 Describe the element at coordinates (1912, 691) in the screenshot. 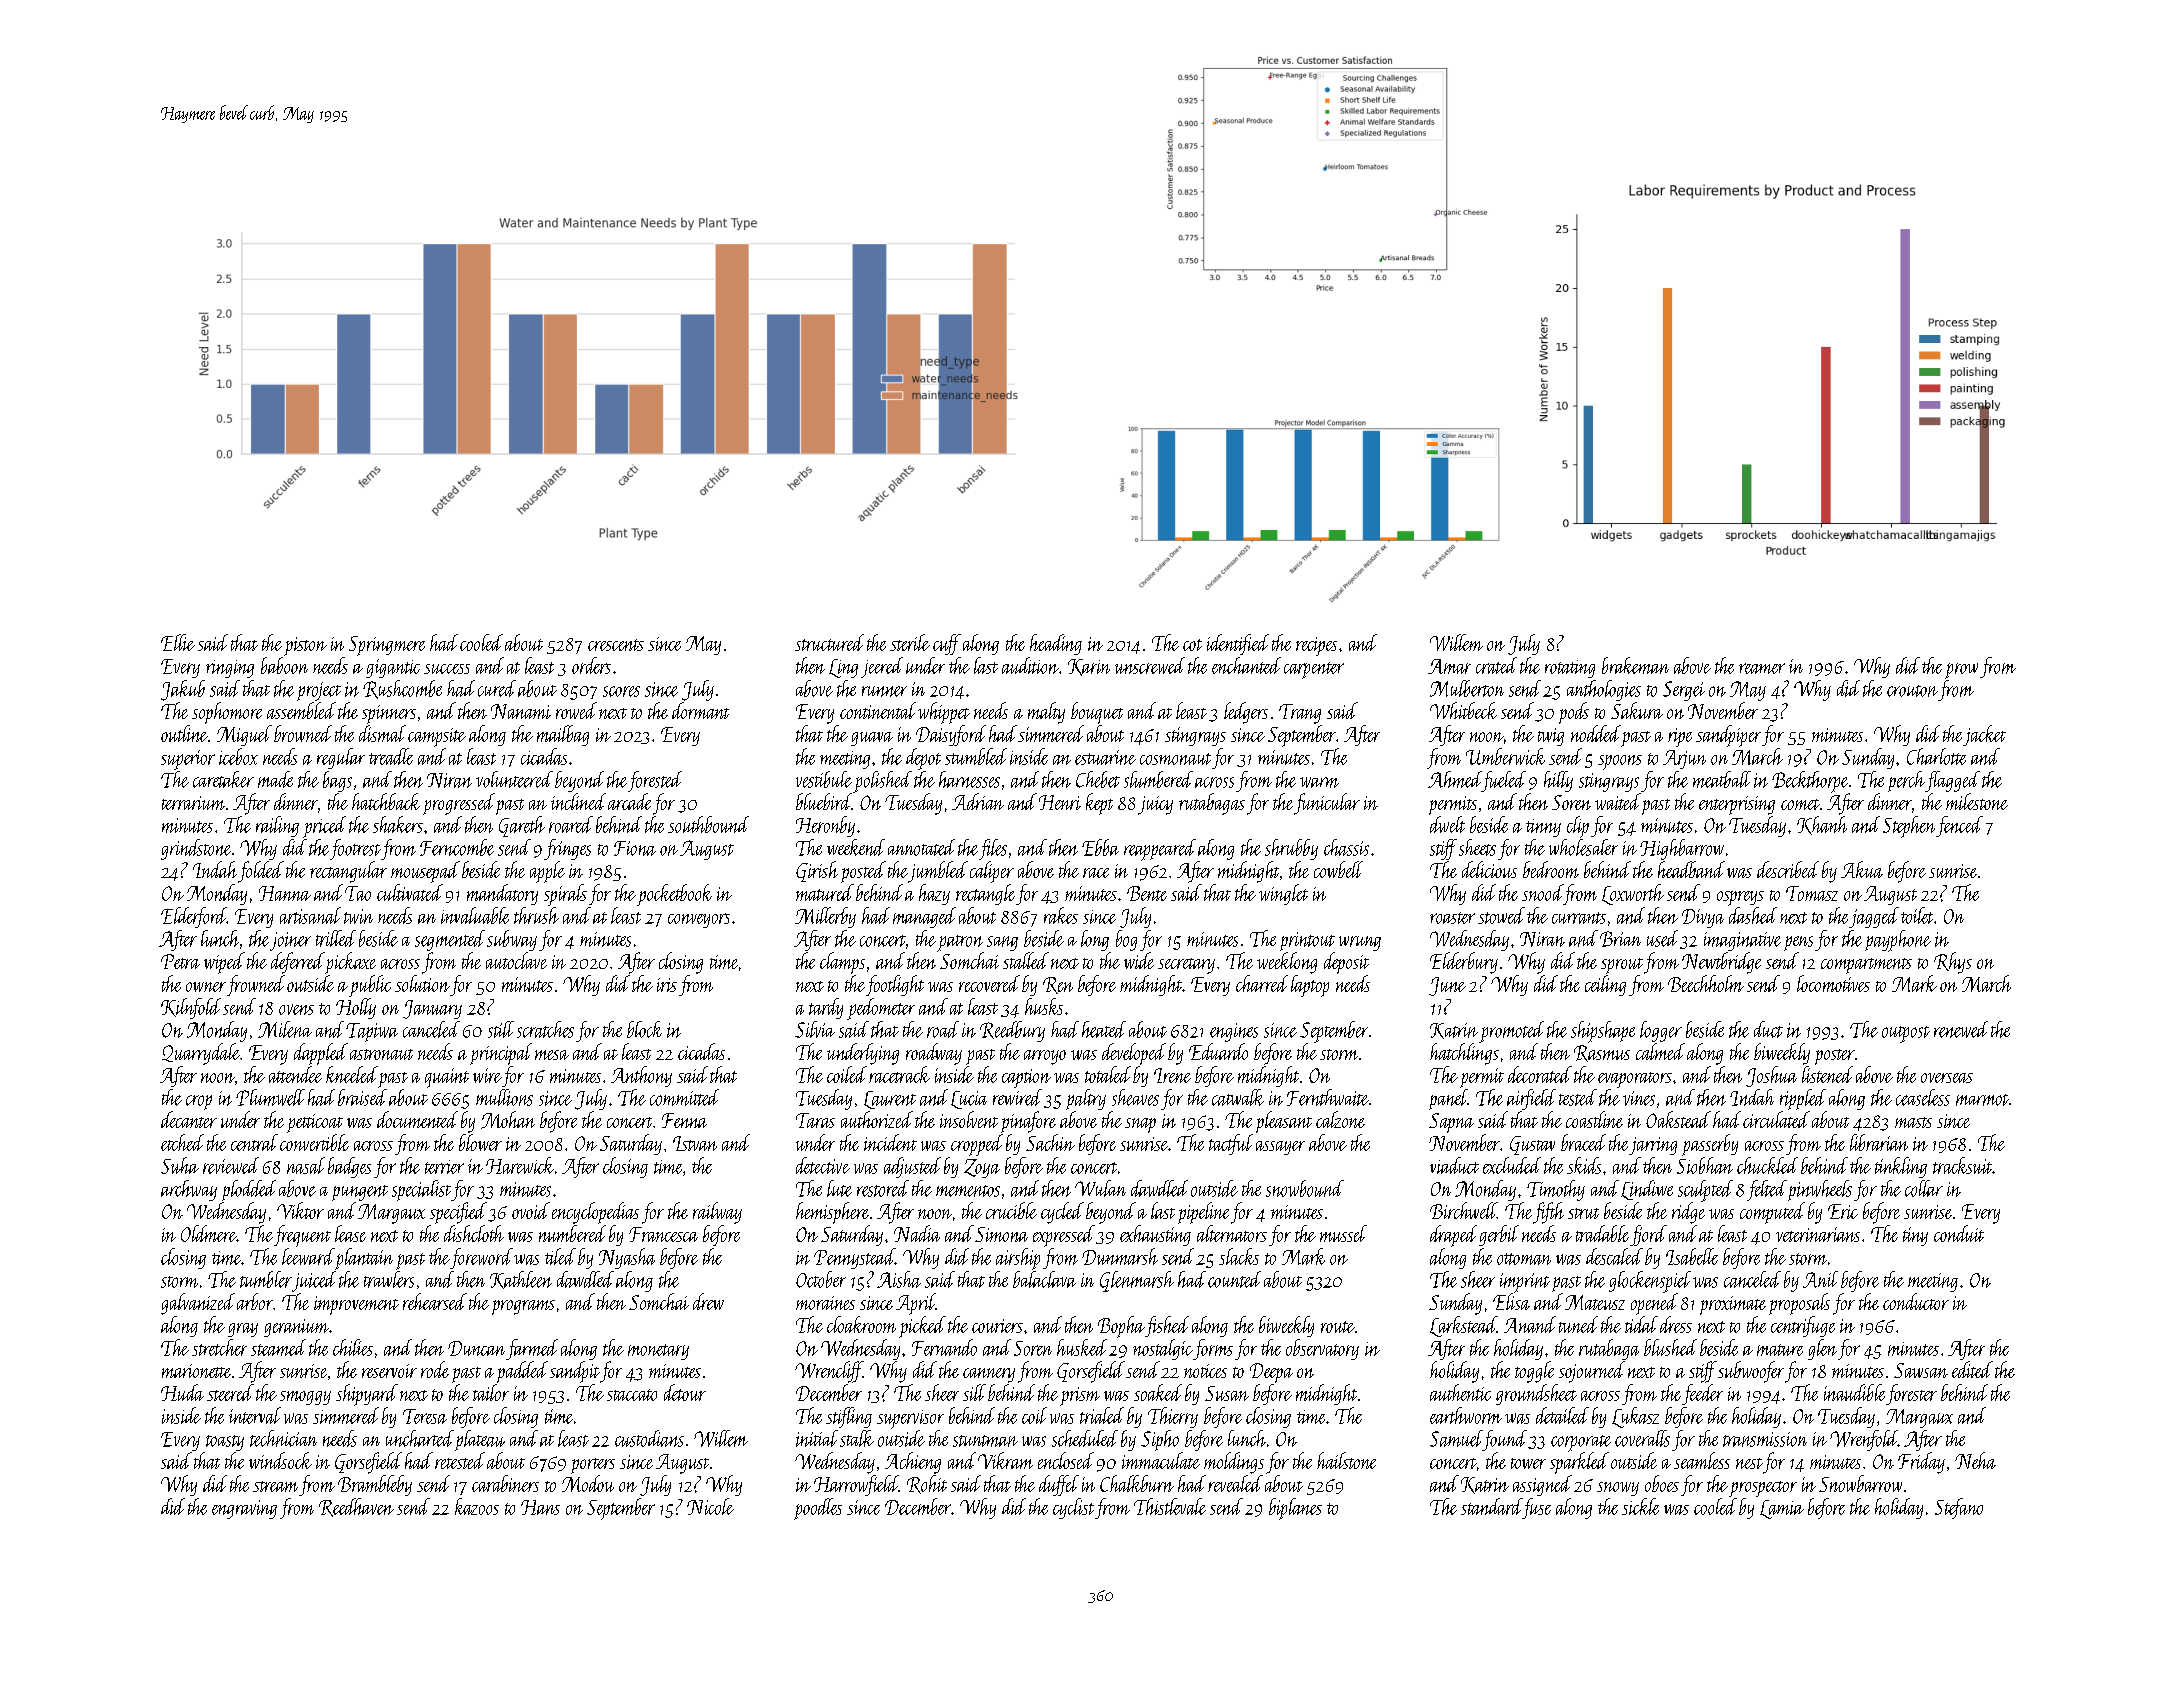

I see `crouton` at that location.
